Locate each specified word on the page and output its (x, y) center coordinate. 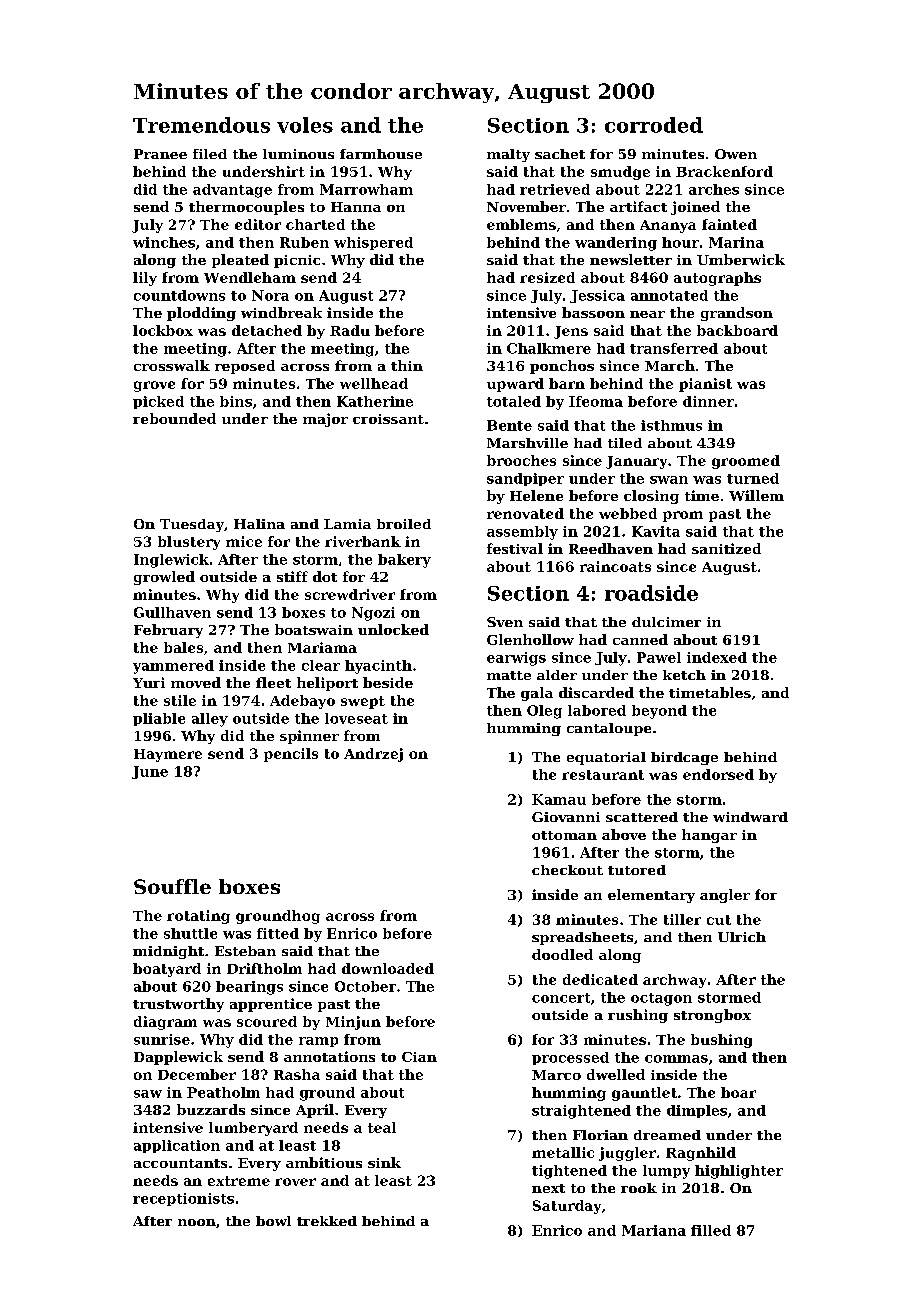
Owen (736, 154)
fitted (278, 933)
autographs (717, 279)
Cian (419, 1057)
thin (407, 365)
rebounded (174, 418)
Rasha (297, 1074)
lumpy (666, 1172)
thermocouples (246, 208)
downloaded (388, 968)
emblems (521, 224)
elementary (651, 896)
